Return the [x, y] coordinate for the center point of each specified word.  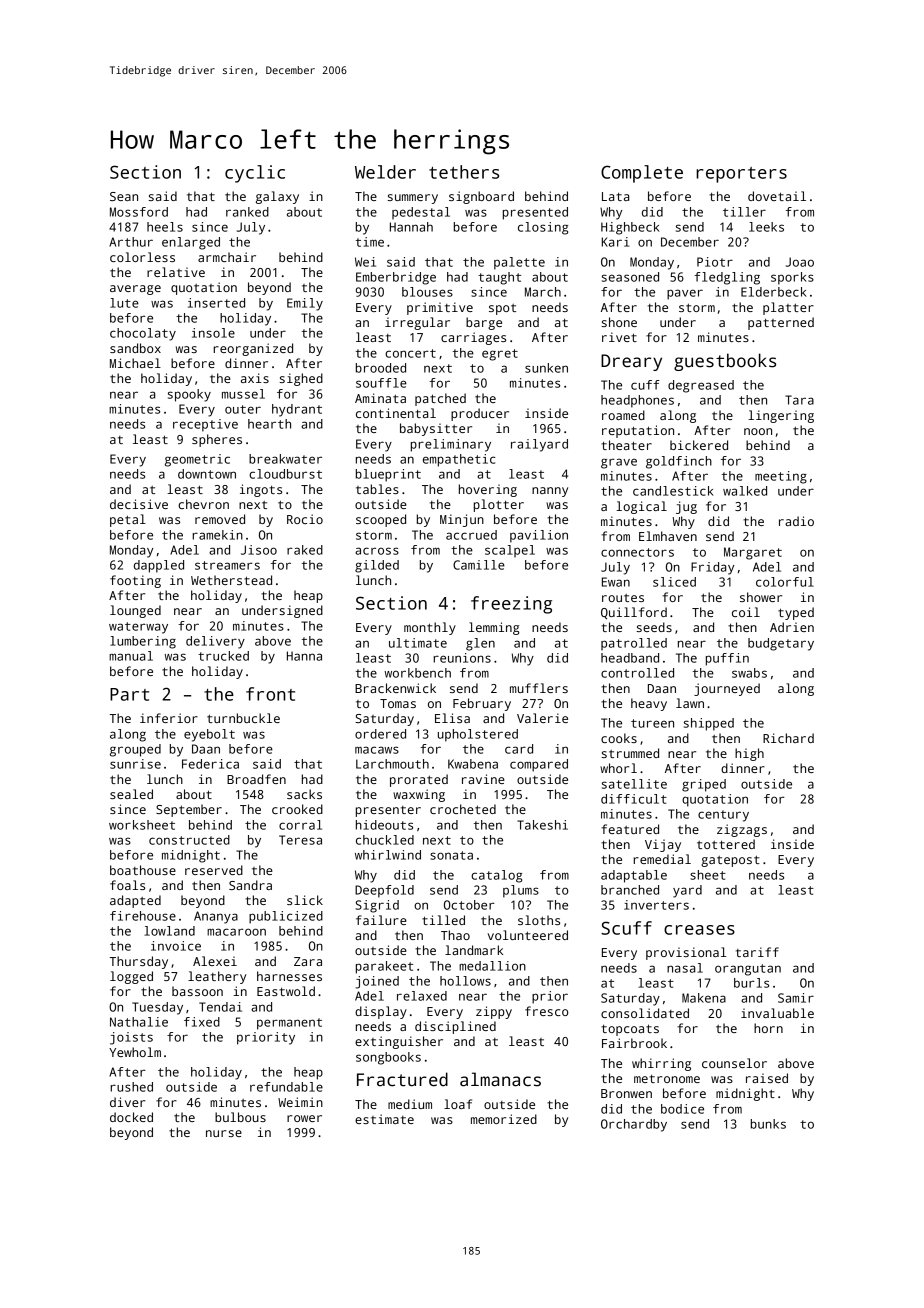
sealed [131, 794]
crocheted [463, 809]
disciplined [455, 1027]
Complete [642, 174]
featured [630, 829]
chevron [203, 504]
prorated [419, 780]
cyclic [255, 174]
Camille [479, 565]
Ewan [616, 582]
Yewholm [135, 1052]
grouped [135, 750]
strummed [630, 753]
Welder [385, 172]
